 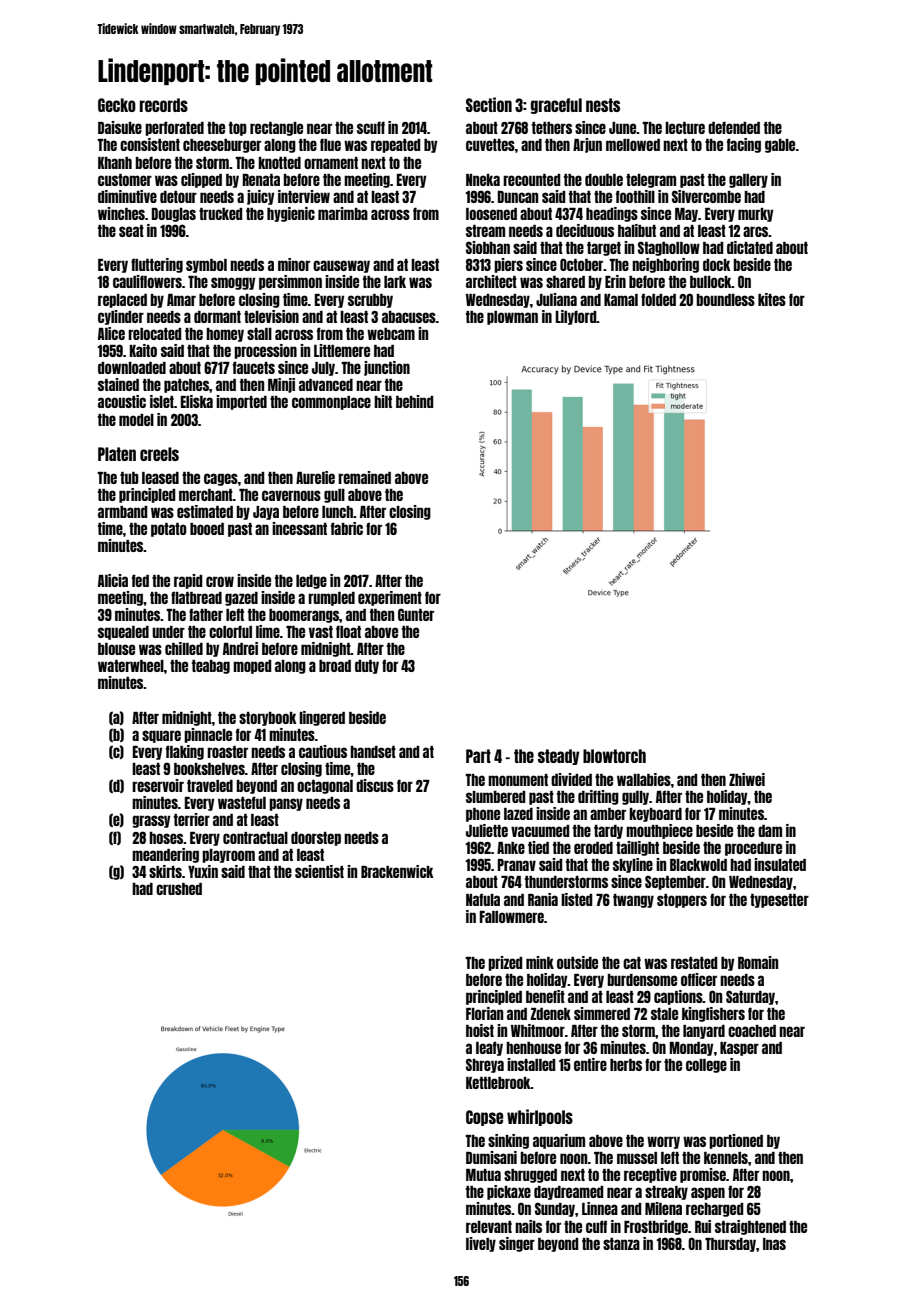 I want to click on handset, so click(x=373, y=752).
